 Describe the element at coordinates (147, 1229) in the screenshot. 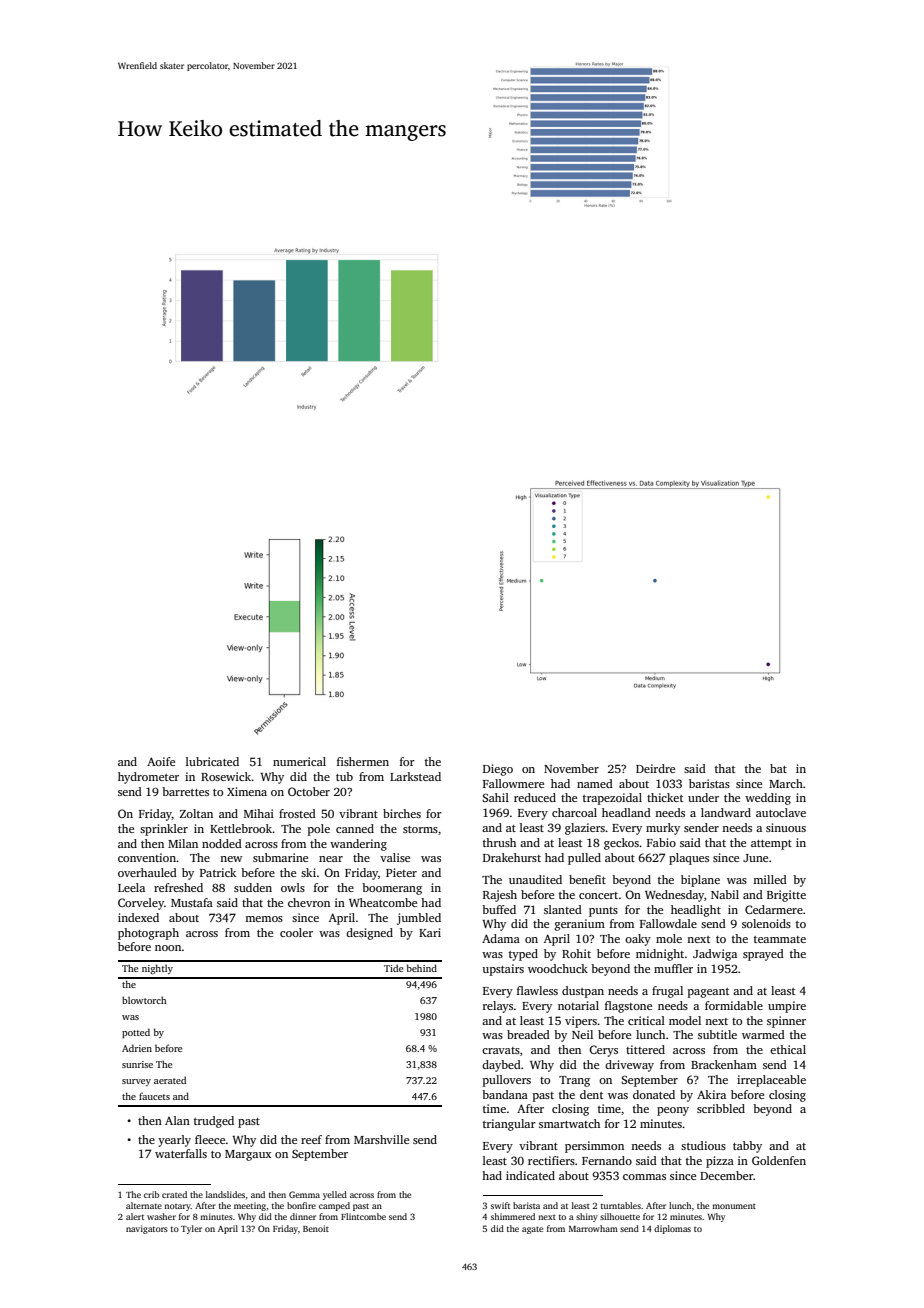

I see `navigators` at that location.
